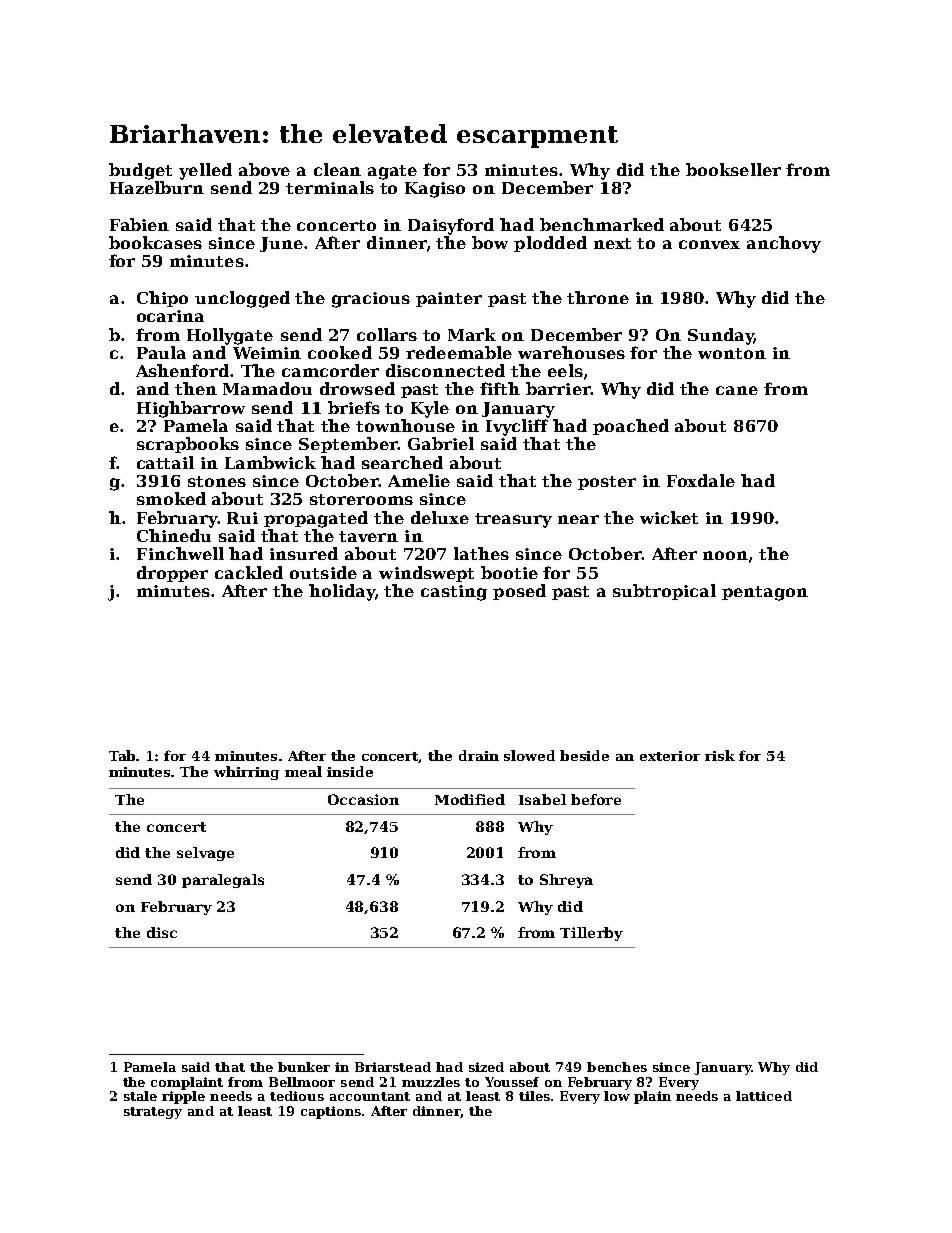 This screenshot has height=1233, width=952. I want to click on latticed, so click(764, 1096).
